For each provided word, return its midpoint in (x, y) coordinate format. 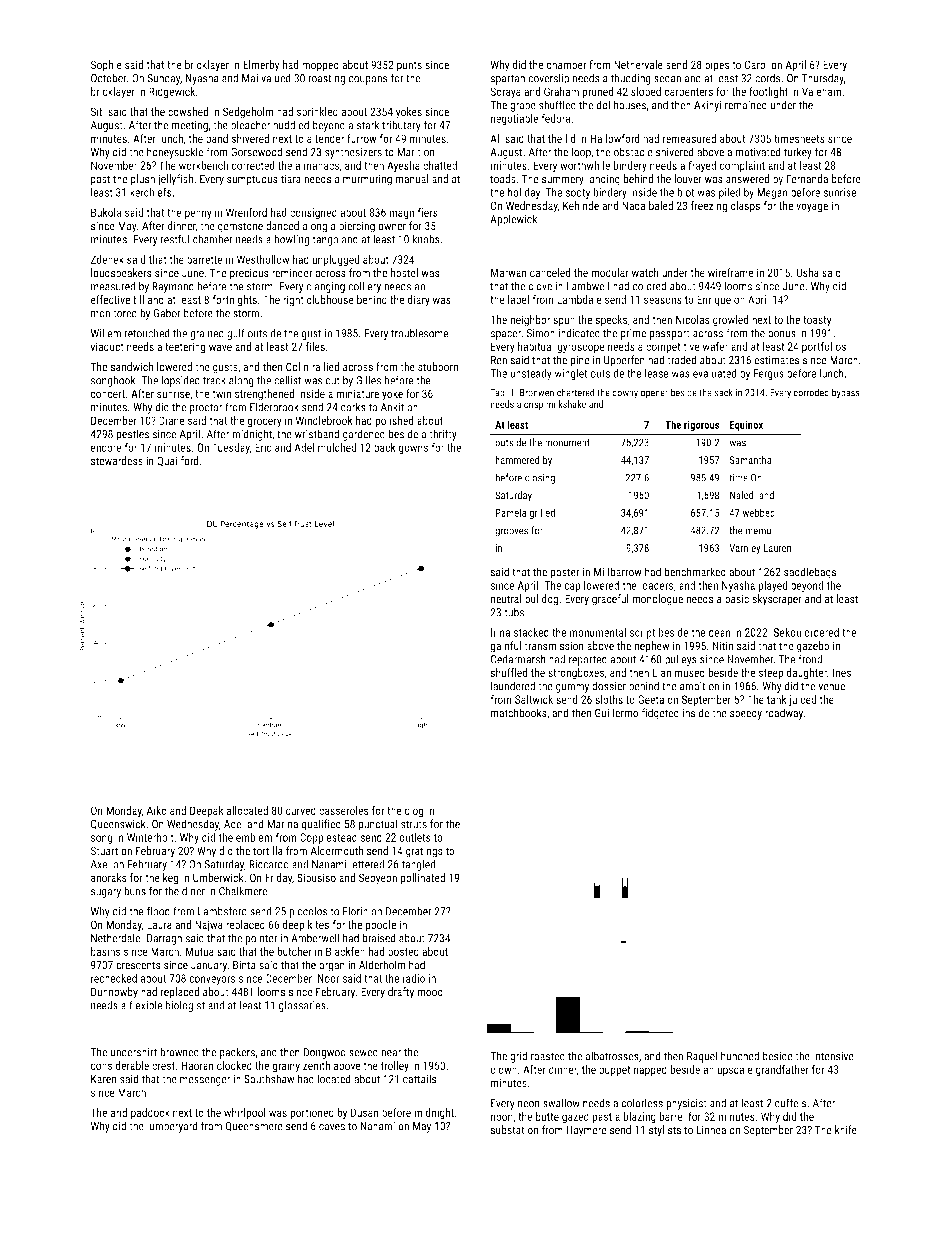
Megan (772, 193)
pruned (598, 93)
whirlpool (245, 1113)
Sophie (106, 66)
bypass (846, 393)
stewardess (117, 461)
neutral (506, 598)
